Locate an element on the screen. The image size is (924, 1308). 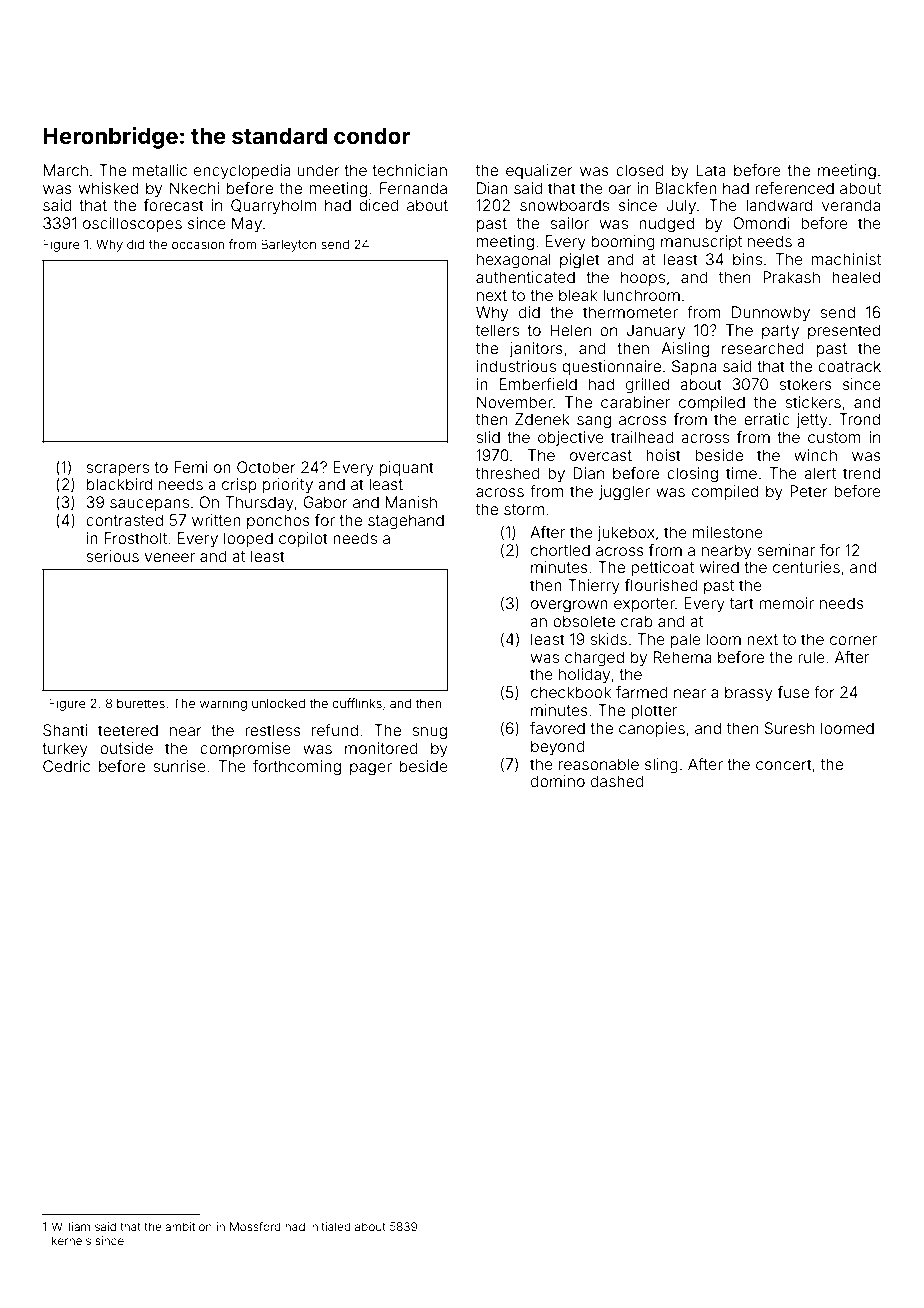
Mossford is located at coordinates (255, 1226).
